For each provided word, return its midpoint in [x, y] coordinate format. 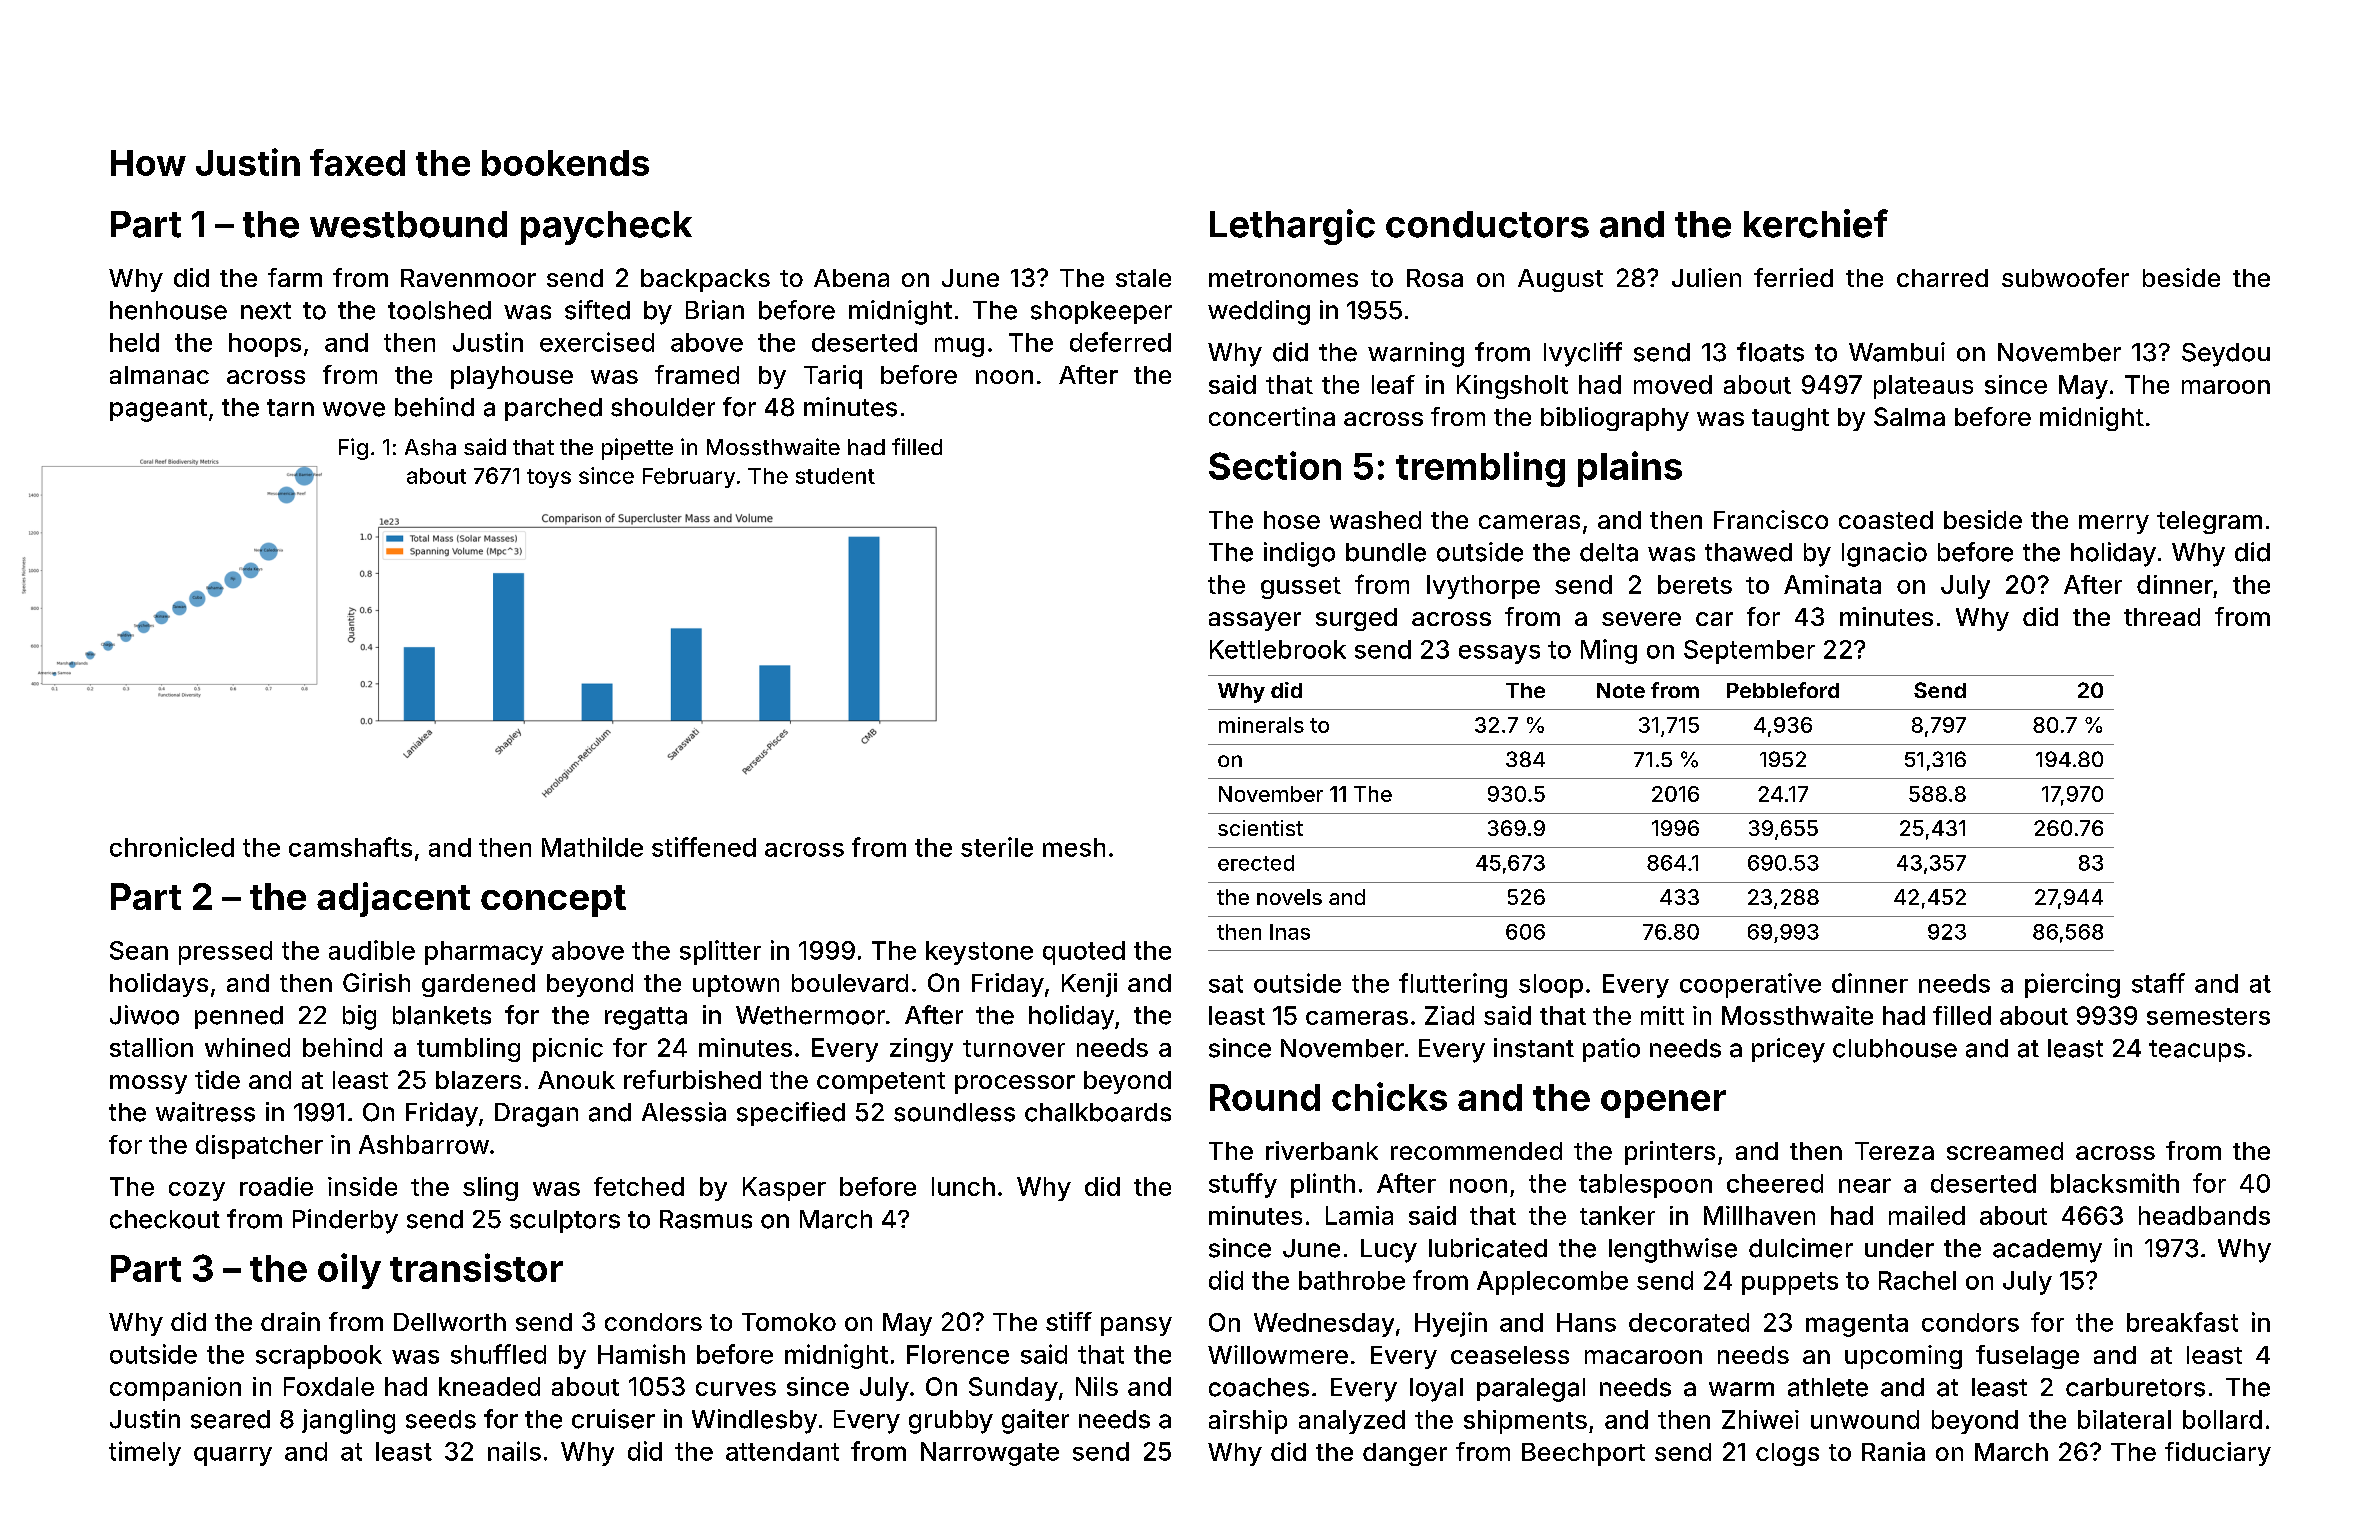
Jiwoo [144, 1015]
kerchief [1816, 223]
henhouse [168, 310]
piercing [2072, 985]
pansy [1136, 1326]
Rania [1893, 1451]
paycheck [606, 228]
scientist [1260, 828]
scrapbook [319, 1357]
